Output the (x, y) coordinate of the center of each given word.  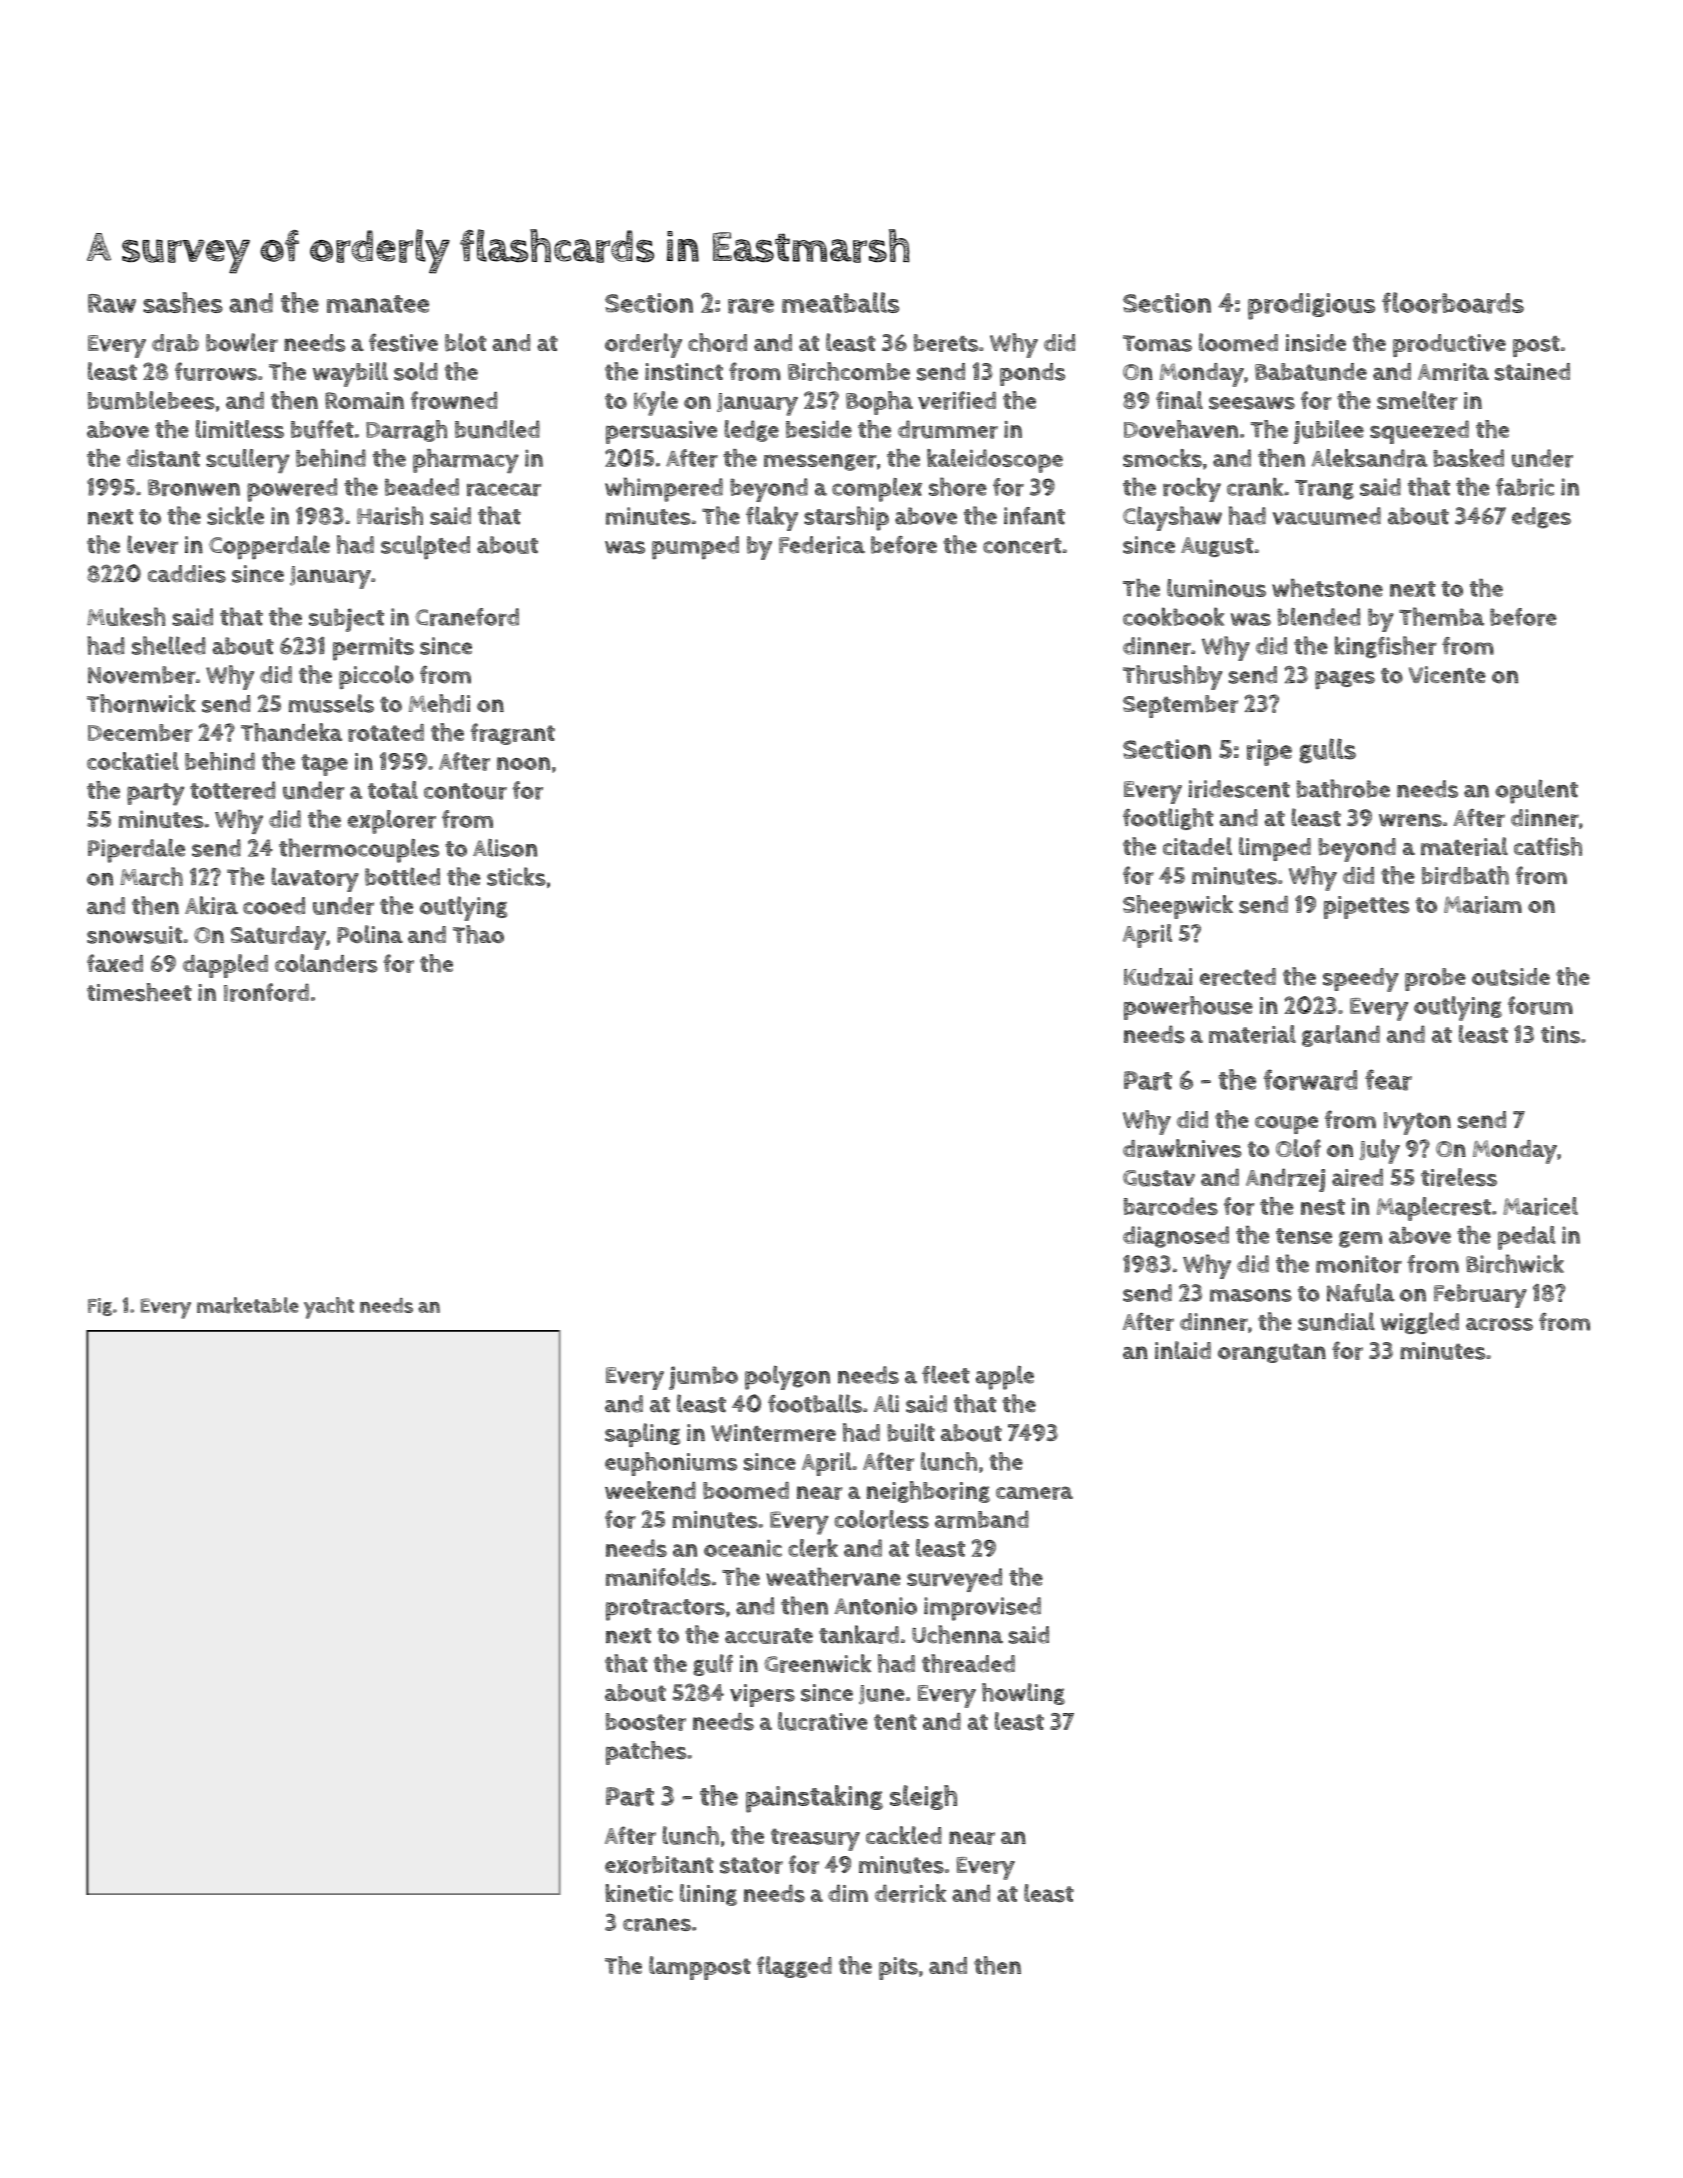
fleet (946, 1375)
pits (898, 1968)
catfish (1548, 846)
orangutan (1272, 1353)
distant (163, 458)
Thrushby (1172, 677)
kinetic (639, 1893)
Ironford (266, 992)
